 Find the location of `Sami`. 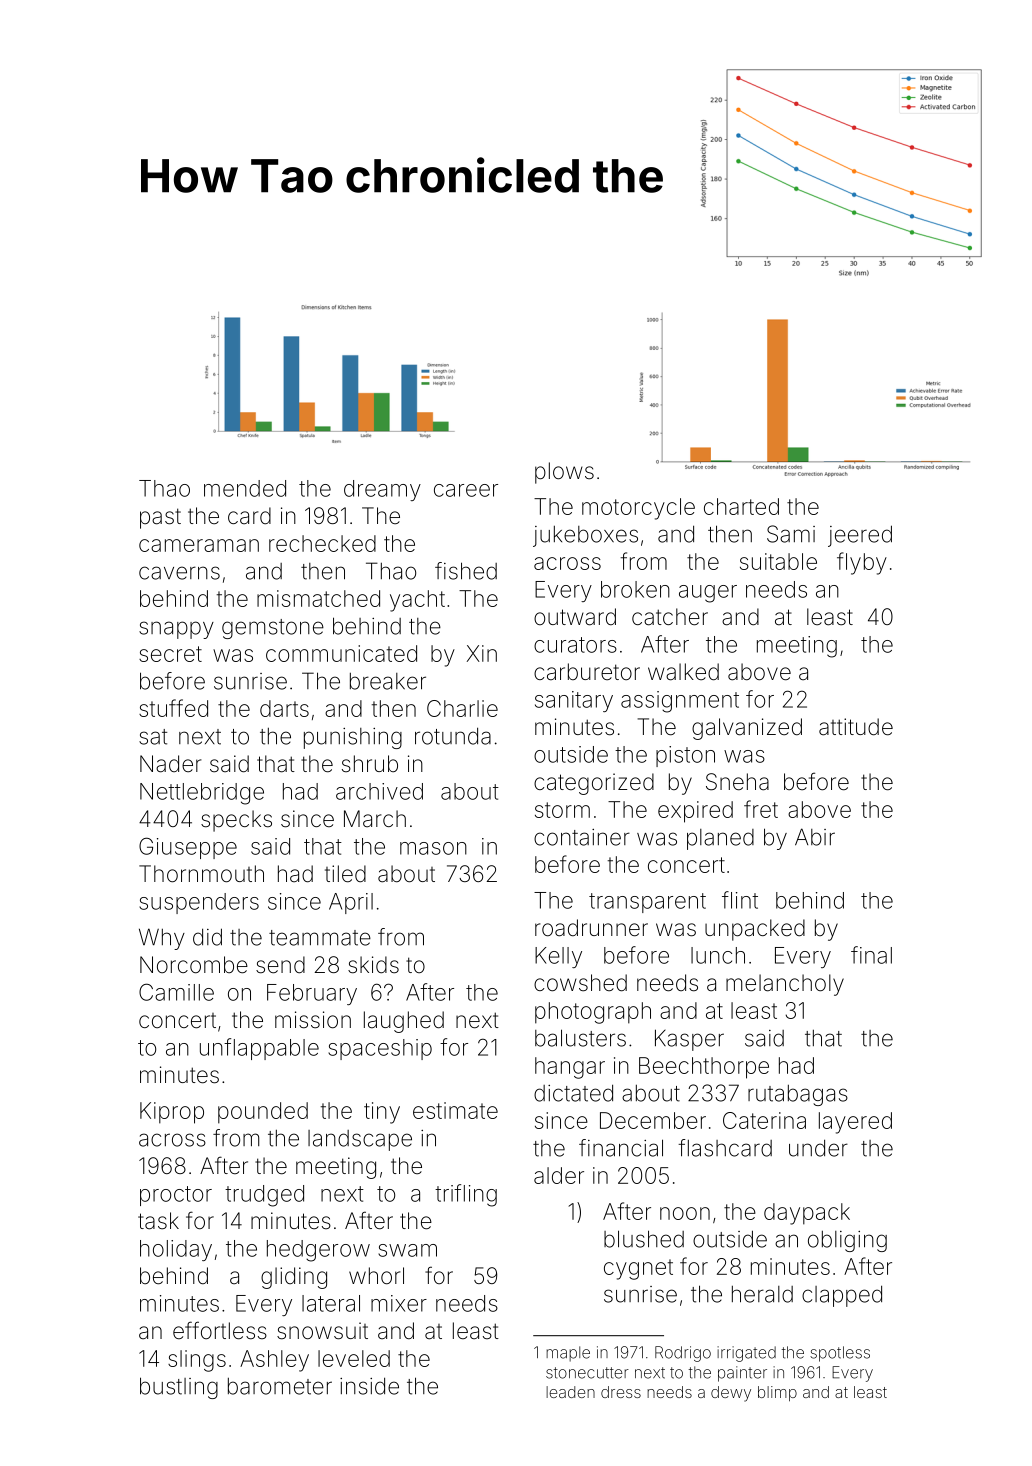

Sami is located at coordinates (791, 534).
